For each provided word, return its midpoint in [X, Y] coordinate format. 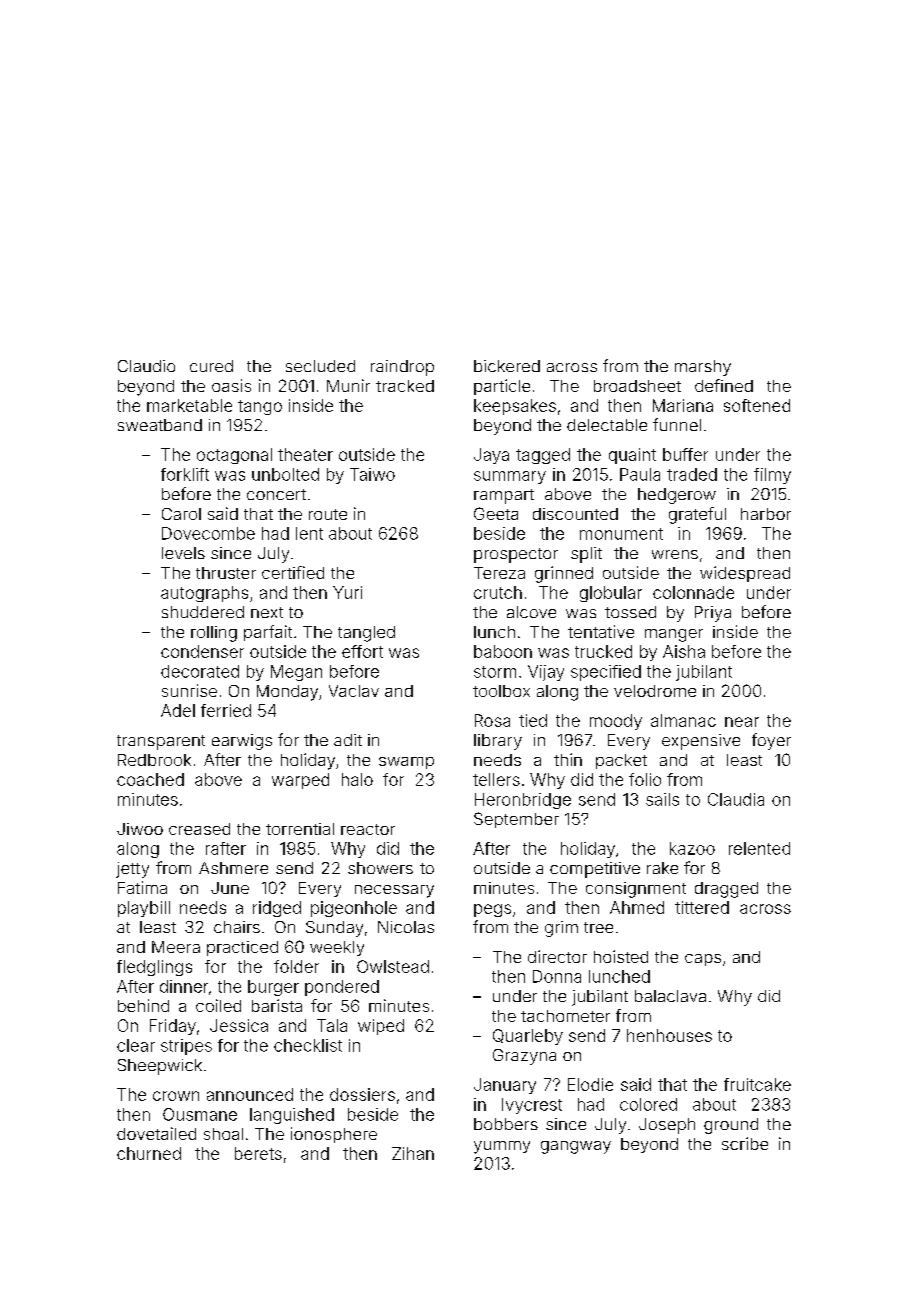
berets [258, 1153]
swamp [406, 763]
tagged [543, 456]
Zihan [413, 1153]
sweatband [160, 425]
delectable [607, 425]
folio [645, 779]
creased [199, 829]
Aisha [684, 651]
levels [183, 553]
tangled [366, 634]
